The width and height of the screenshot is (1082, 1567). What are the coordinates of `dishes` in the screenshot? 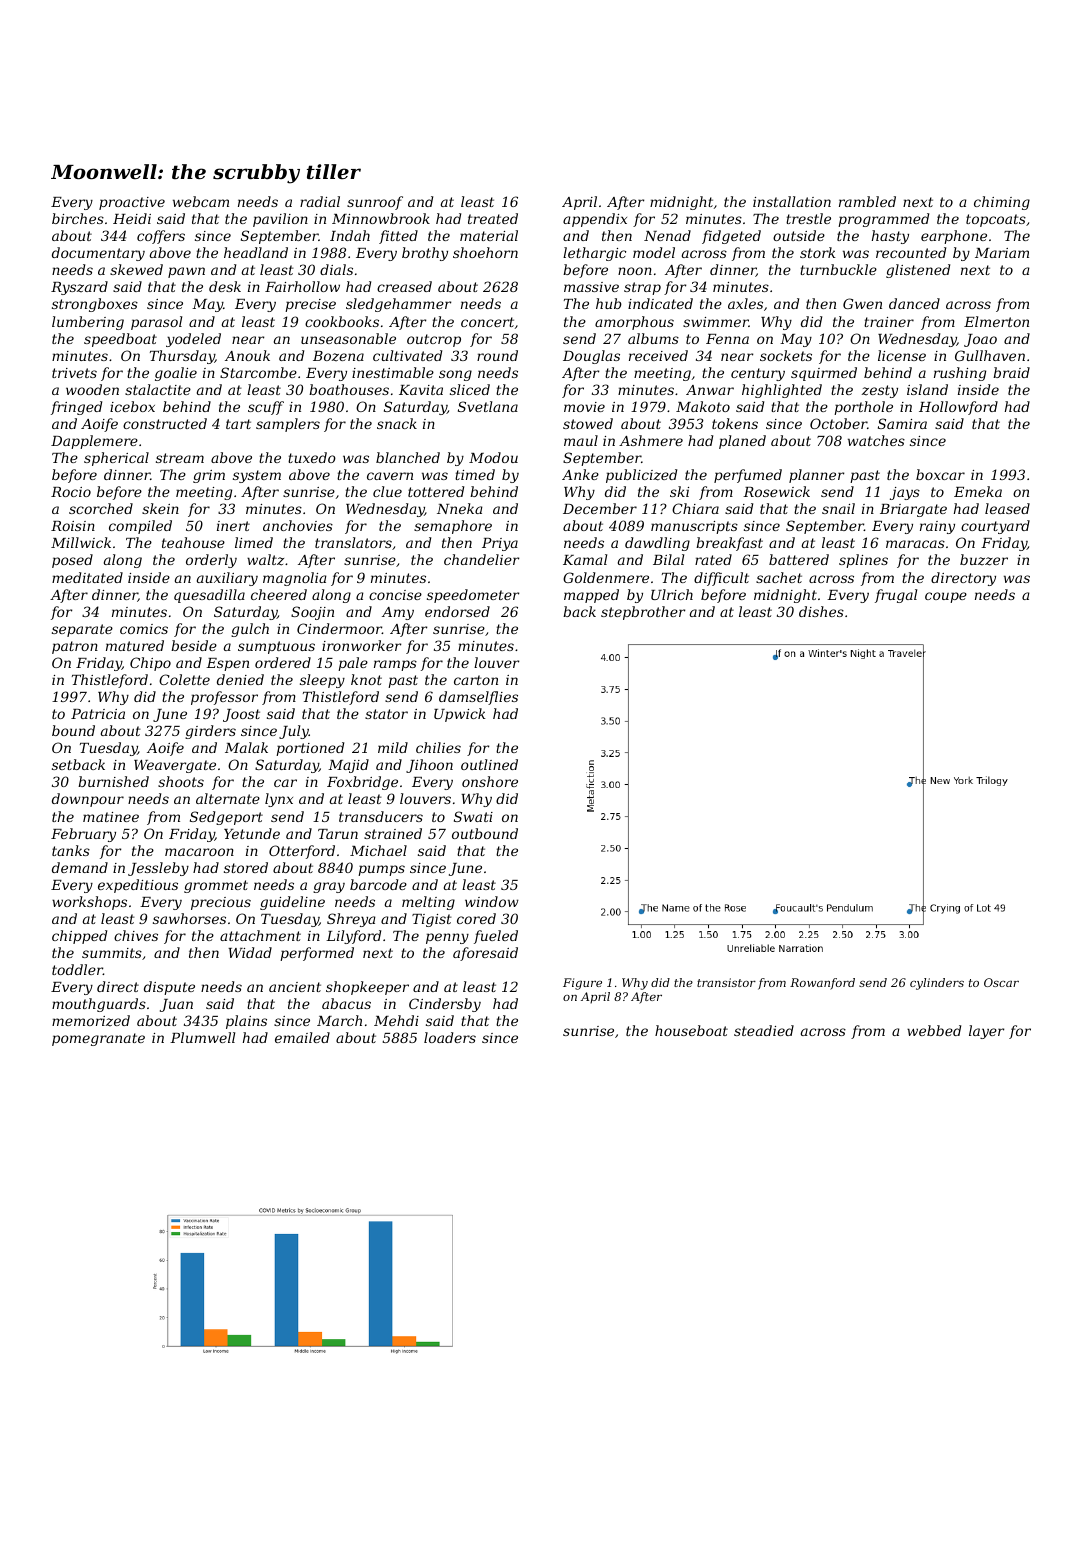 It's located at (821, 611).
